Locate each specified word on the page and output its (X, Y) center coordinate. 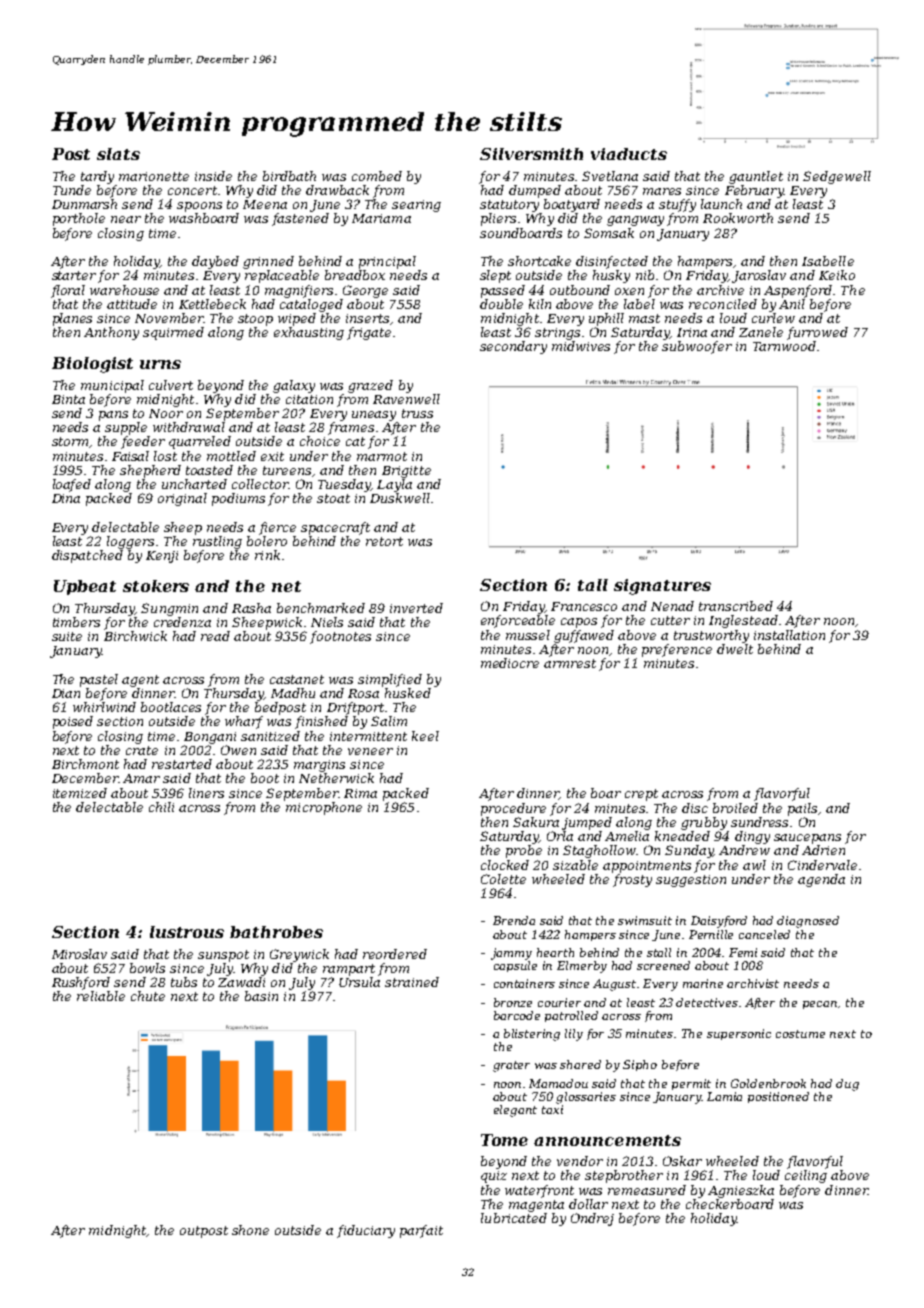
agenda (821, 880)
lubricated (514, 1218)
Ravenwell (406, 399)
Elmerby (582, 967)
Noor (166, 413)
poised (73, 722)
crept (641, 795)
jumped (587, 823)
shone (250, 1230)
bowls (147, 968)
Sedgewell (837, 177)
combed (377, 176)
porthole (79, 219)
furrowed (817, 333)
